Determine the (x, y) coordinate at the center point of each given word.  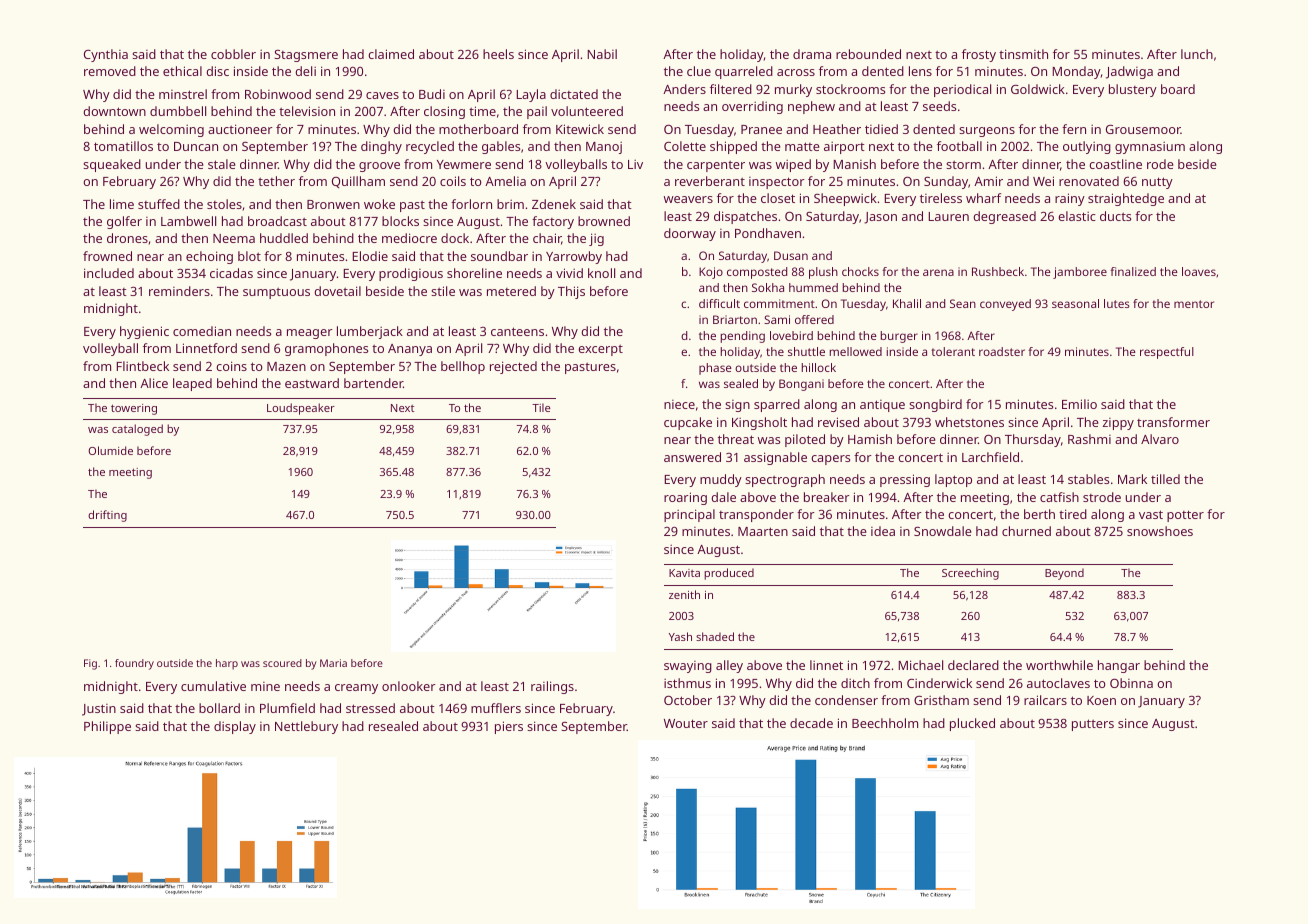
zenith (684, 594)
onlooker (409, 686)
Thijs (571, 292)
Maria (333, 663)
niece (679, 404)
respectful (1167, 353)
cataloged (137, 430)
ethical (182, 71)
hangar (1119, 666)
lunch (1197, 54)
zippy (1118, 424)
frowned (107, 256)
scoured (282, 663)
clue (699, 71)
